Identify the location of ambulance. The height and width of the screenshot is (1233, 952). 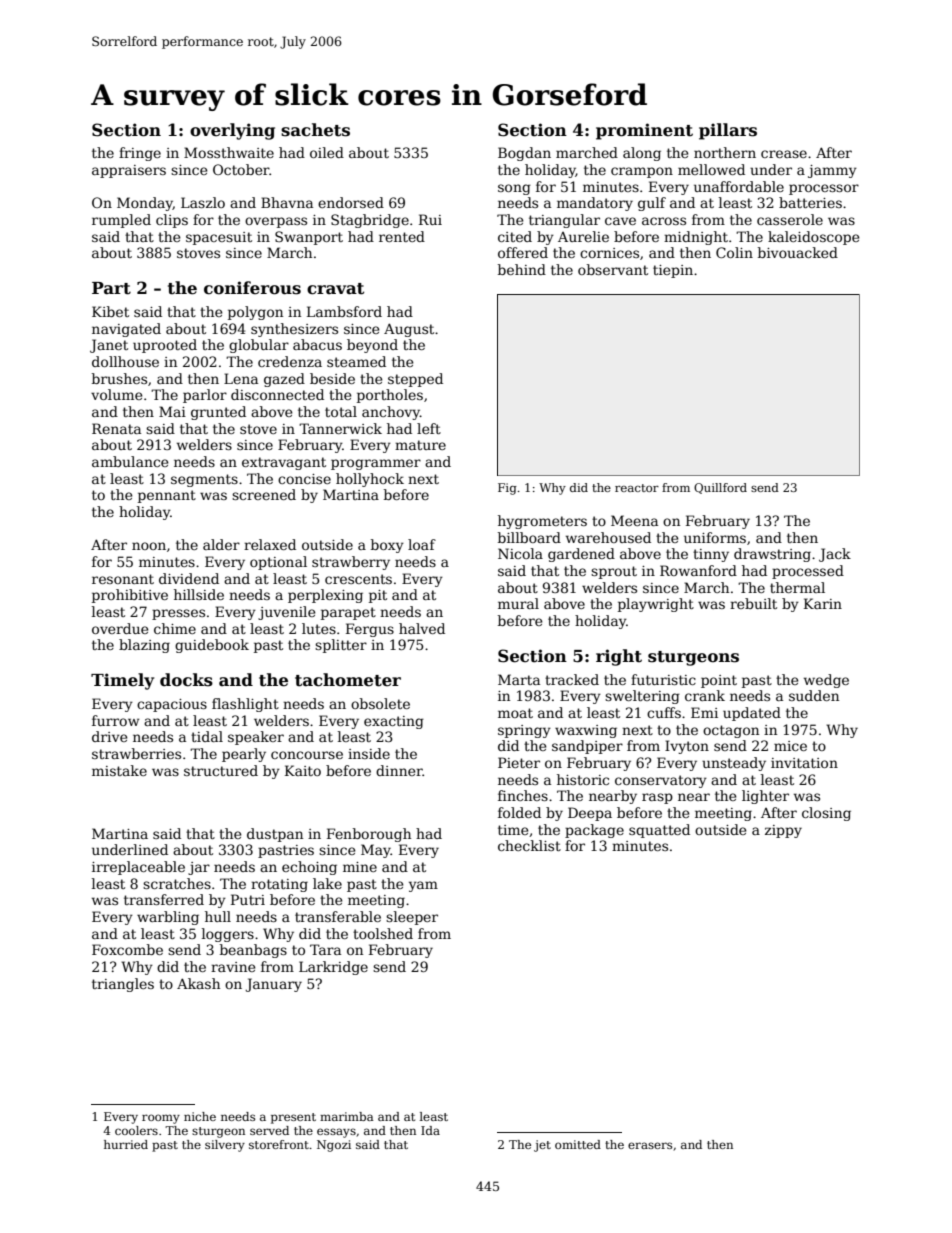
(130, 461).
